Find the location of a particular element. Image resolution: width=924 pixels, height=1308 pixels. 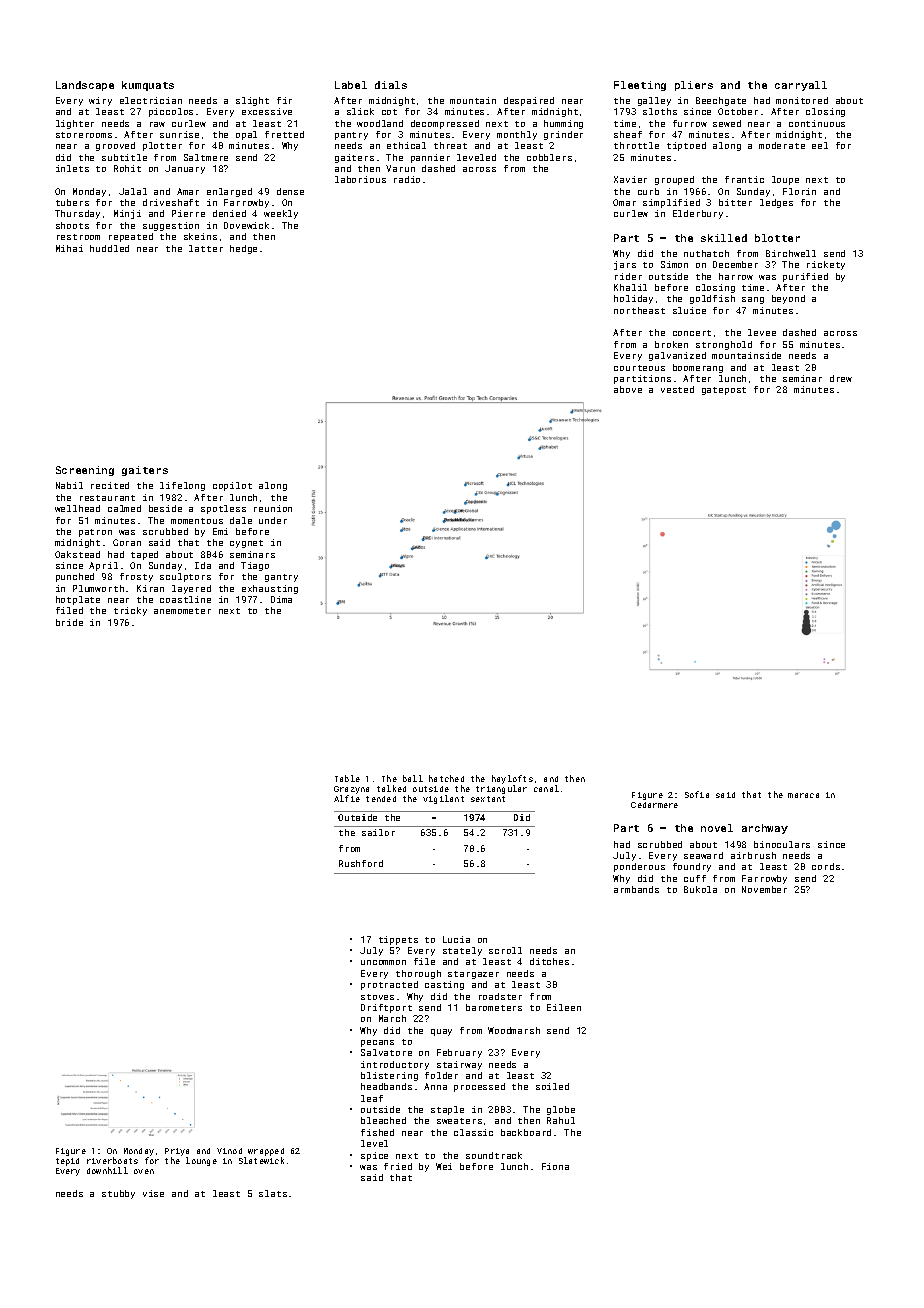

Priya is located at coordinates (177, 1152).
